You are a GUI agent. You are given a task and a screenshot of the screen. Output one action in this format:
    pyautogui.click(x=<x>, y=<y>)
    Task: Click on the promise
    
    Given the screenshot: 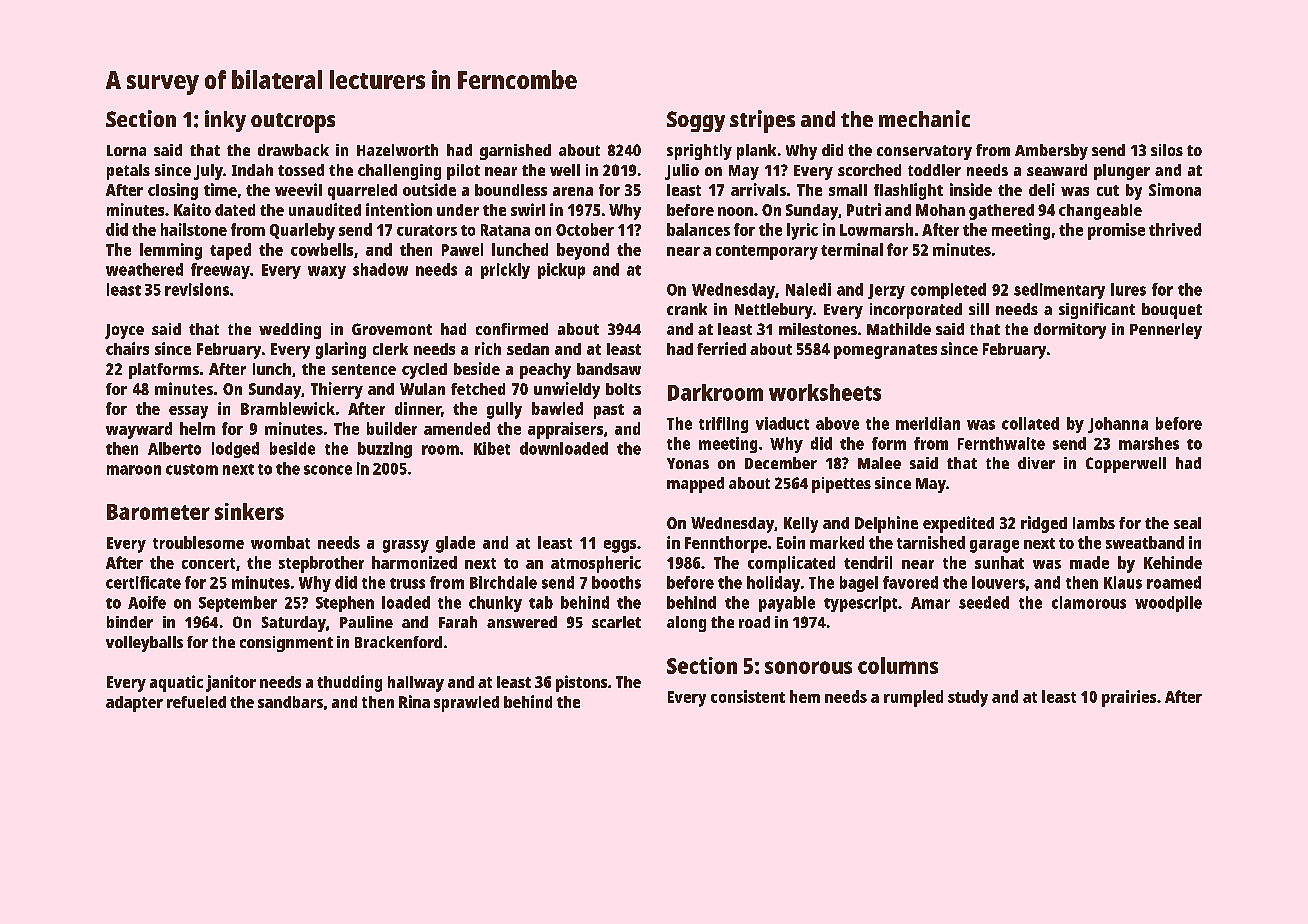 What is the action you would take?
    pyautogui.click(x=1116, y=231)
